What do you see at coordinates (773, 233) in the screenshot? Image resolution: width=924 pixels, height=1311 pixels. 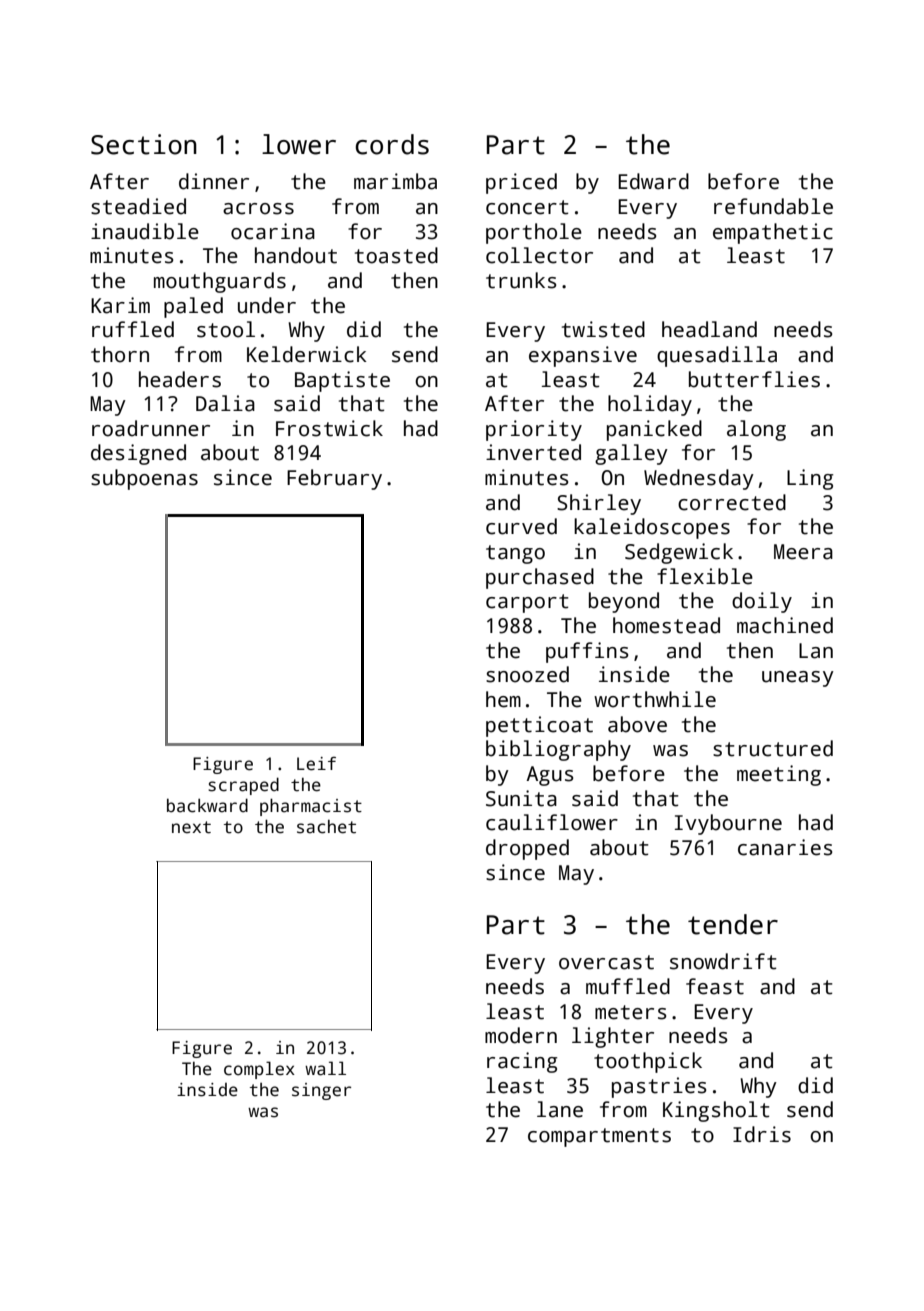 I see `empathetic` at bounding box center [773, 233].
